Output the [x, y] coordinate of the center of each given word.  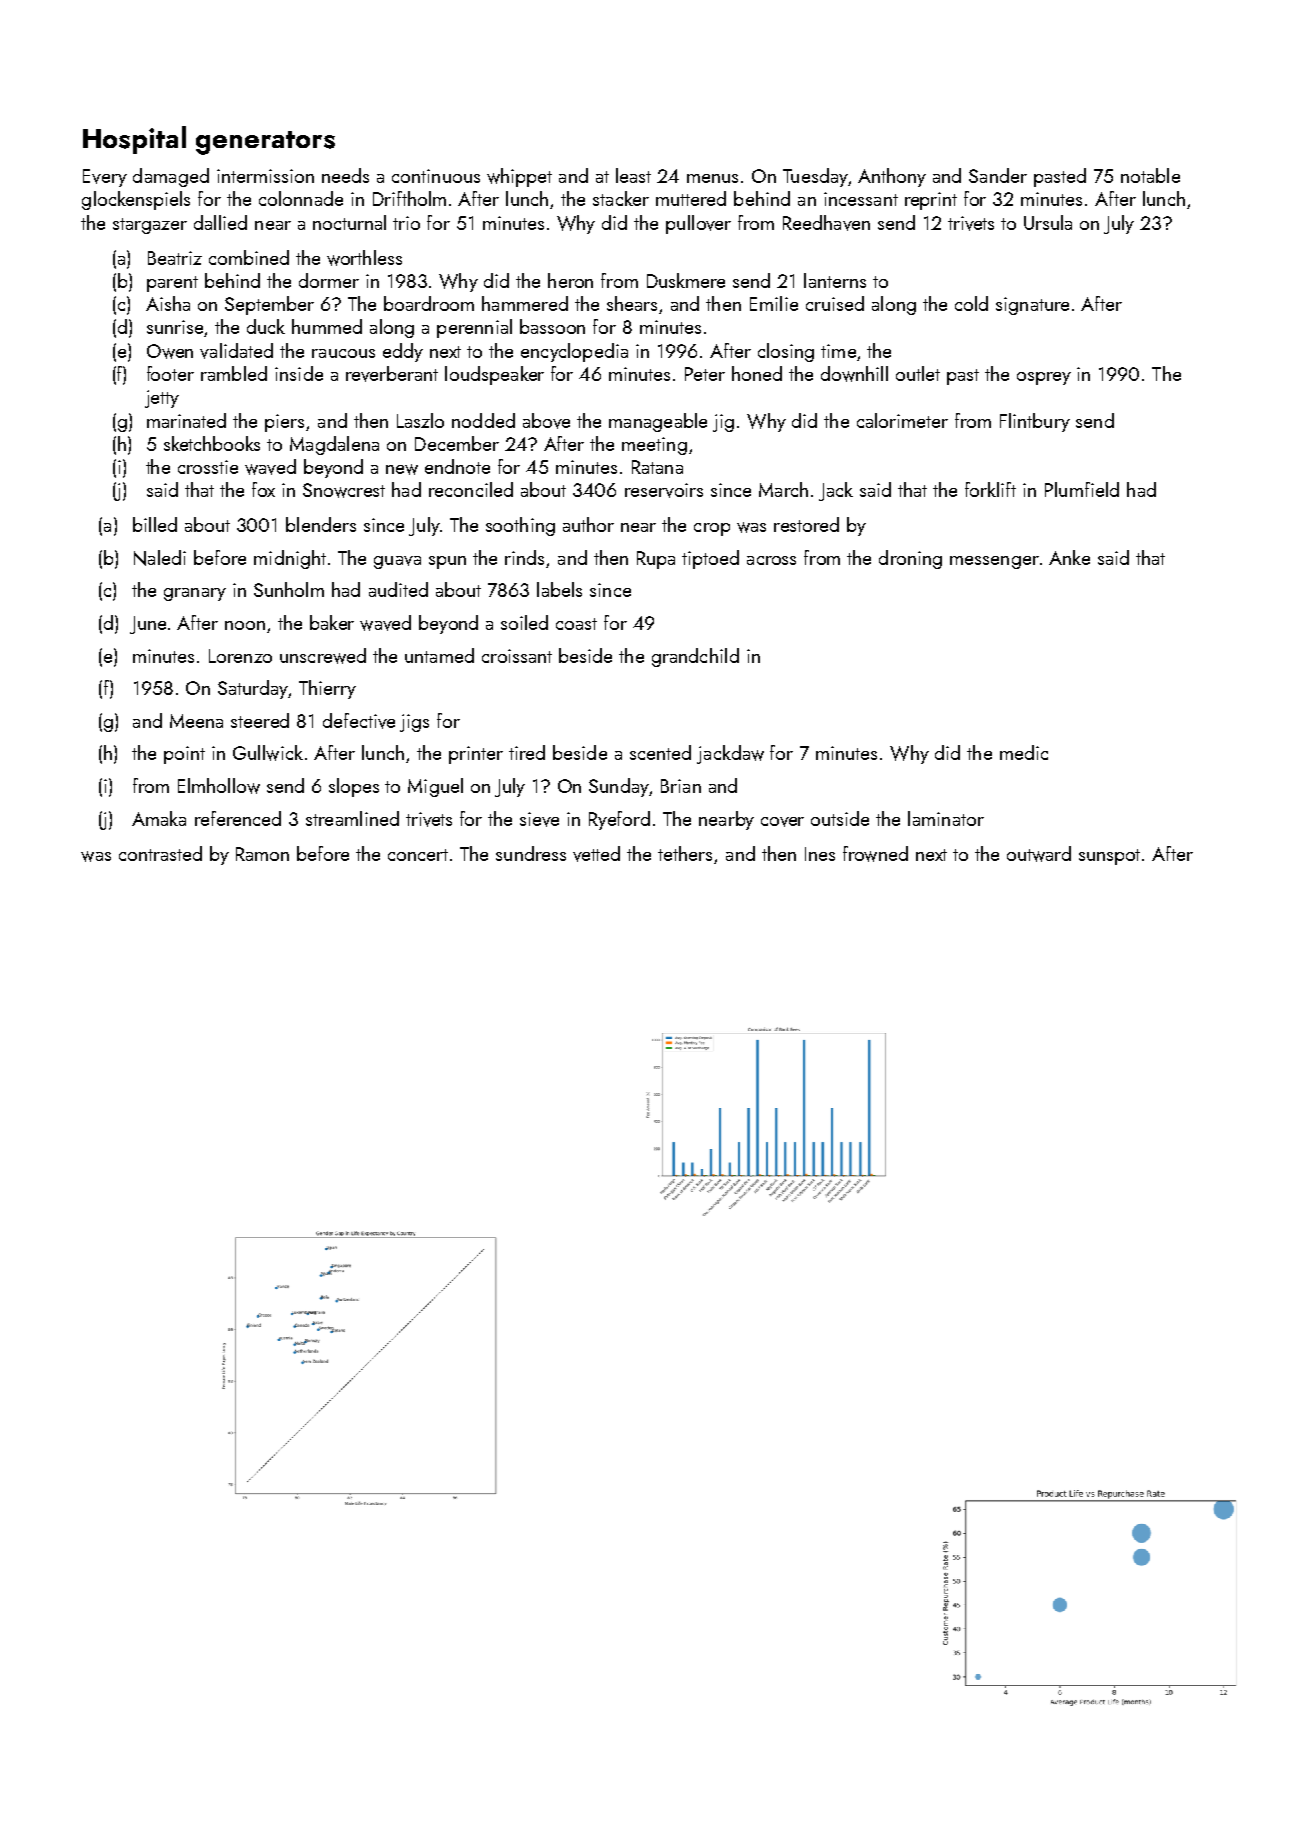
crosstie [208, 467]
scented [660, 752]
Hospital [134, 140]
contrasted [160, 853]
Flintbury [1035, 422]
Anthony [892, 177]
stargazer [150, 226]
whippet [519, 177]
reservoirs [664, 490]
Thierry [327, 689]
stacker [621, 198]
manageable [658, 422]
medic [1024, 752]
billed [155, 524]
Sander [998, 175]
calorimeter [902, 420]
